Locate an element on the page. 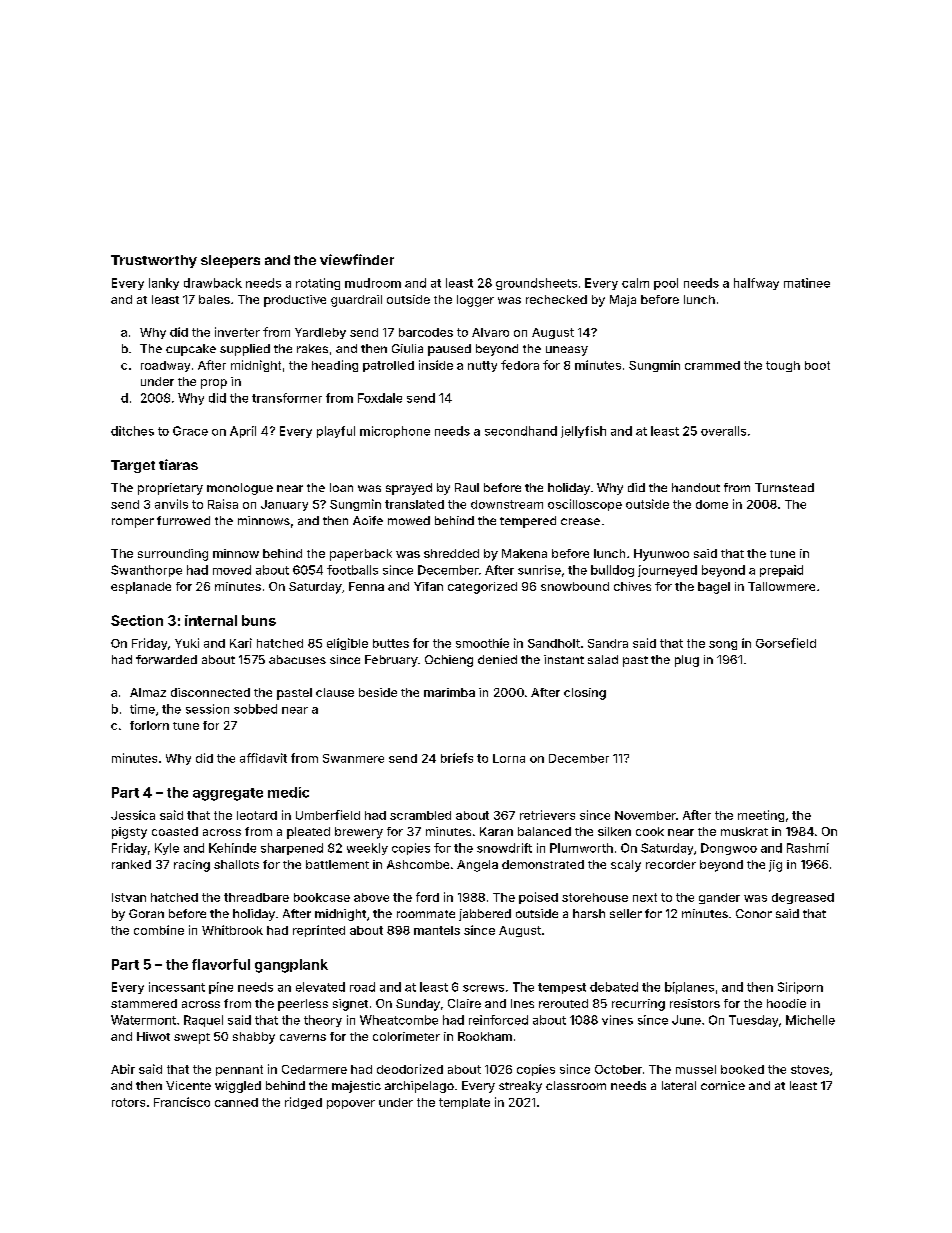  biplanes is located at coordinates (689, 988).
